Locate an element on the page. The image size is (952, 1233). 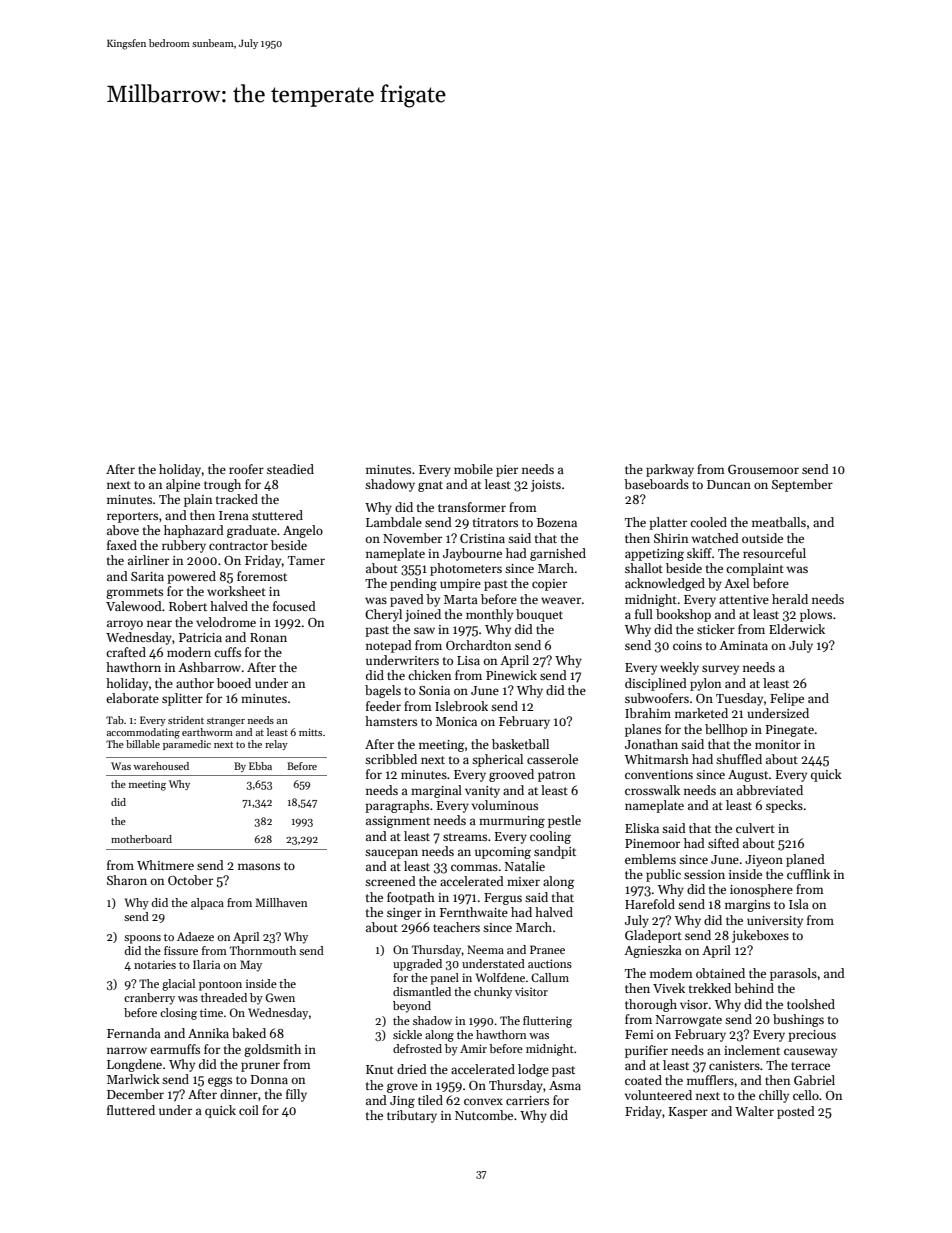
mobile is located at coordinates (473, 469).
